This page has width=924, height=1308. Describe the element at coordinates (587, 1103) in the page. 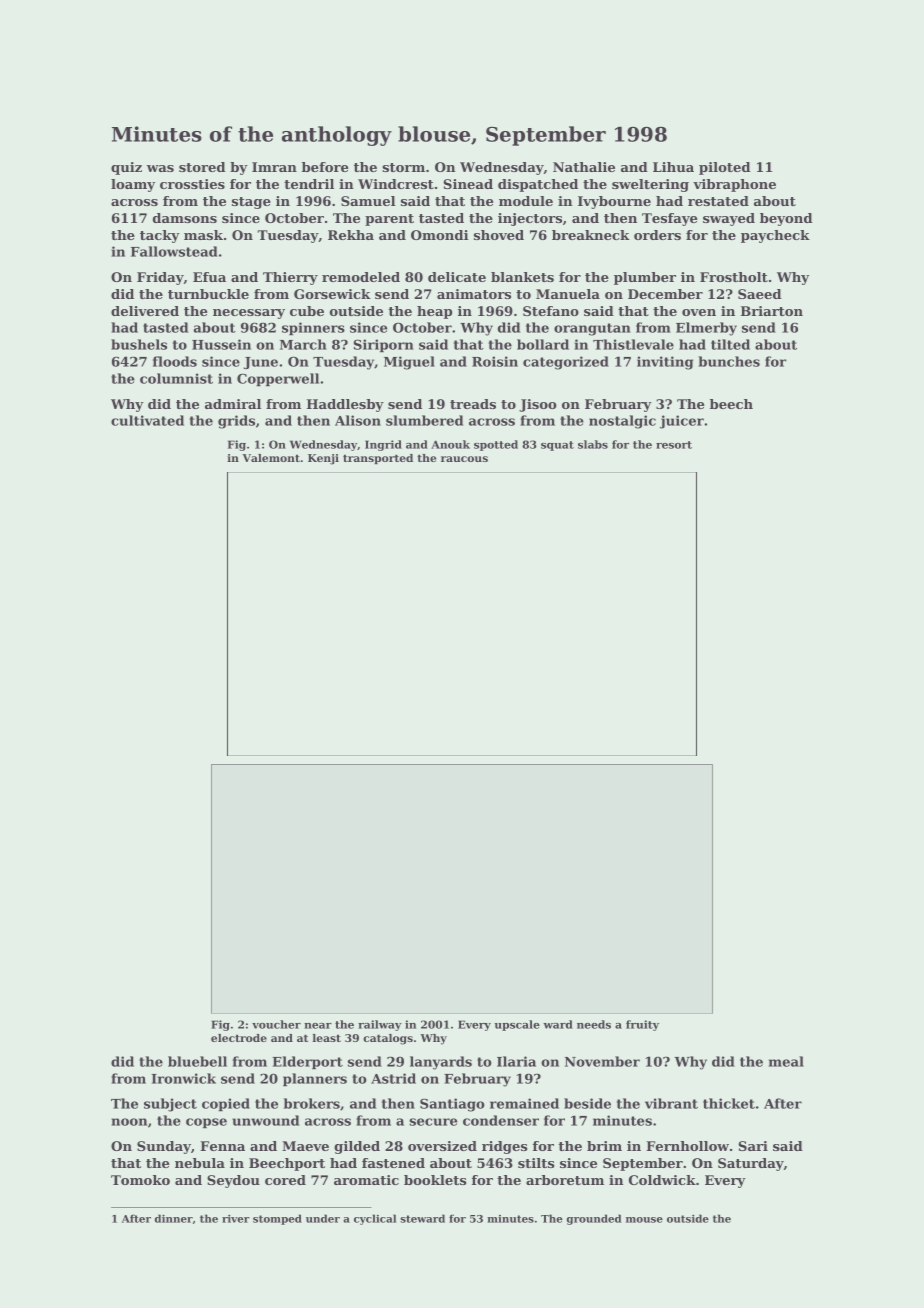

I see `beside` at that location.
